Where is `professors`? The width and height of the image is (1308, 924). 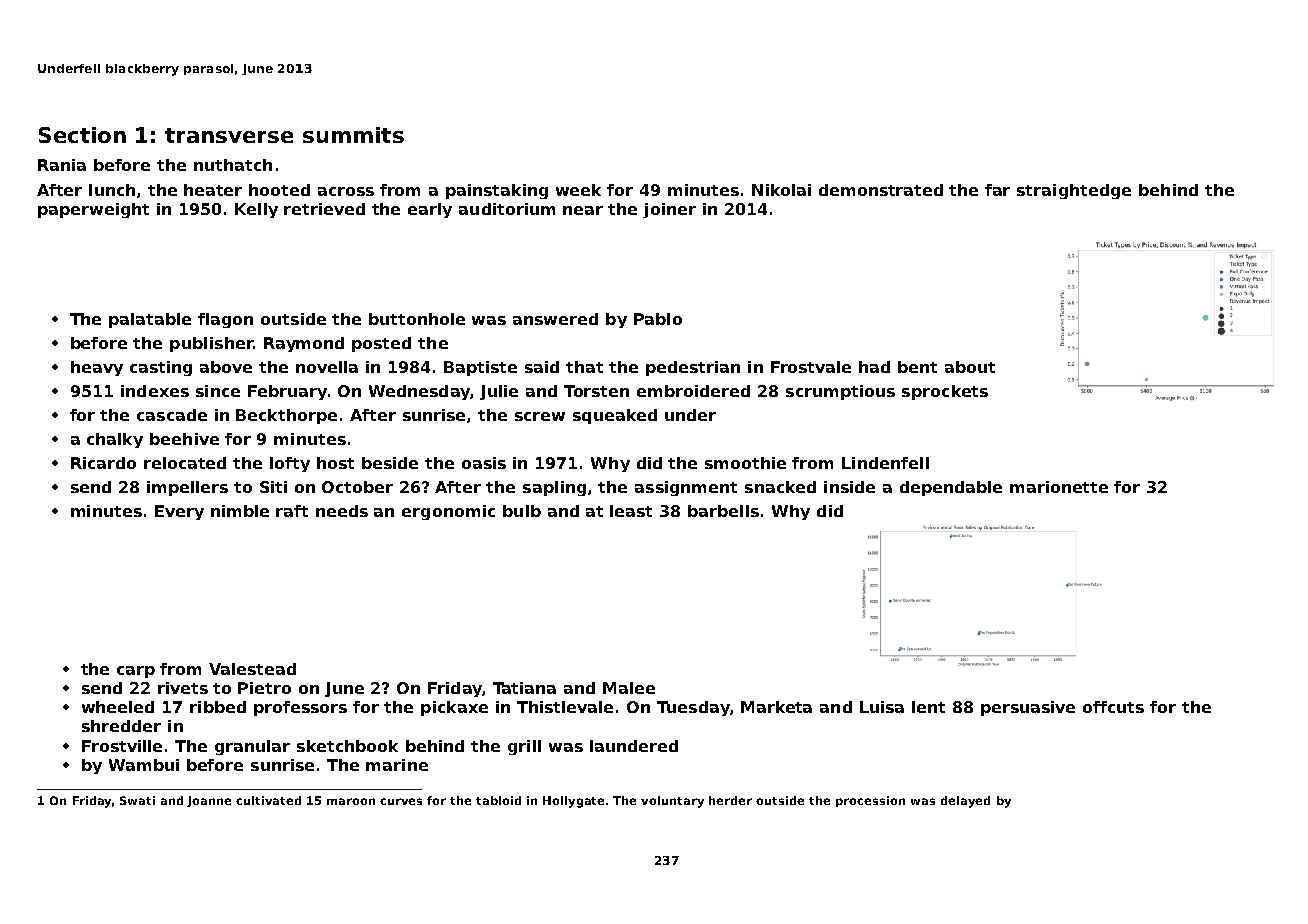
professors is located at coordinates (300, 708).
